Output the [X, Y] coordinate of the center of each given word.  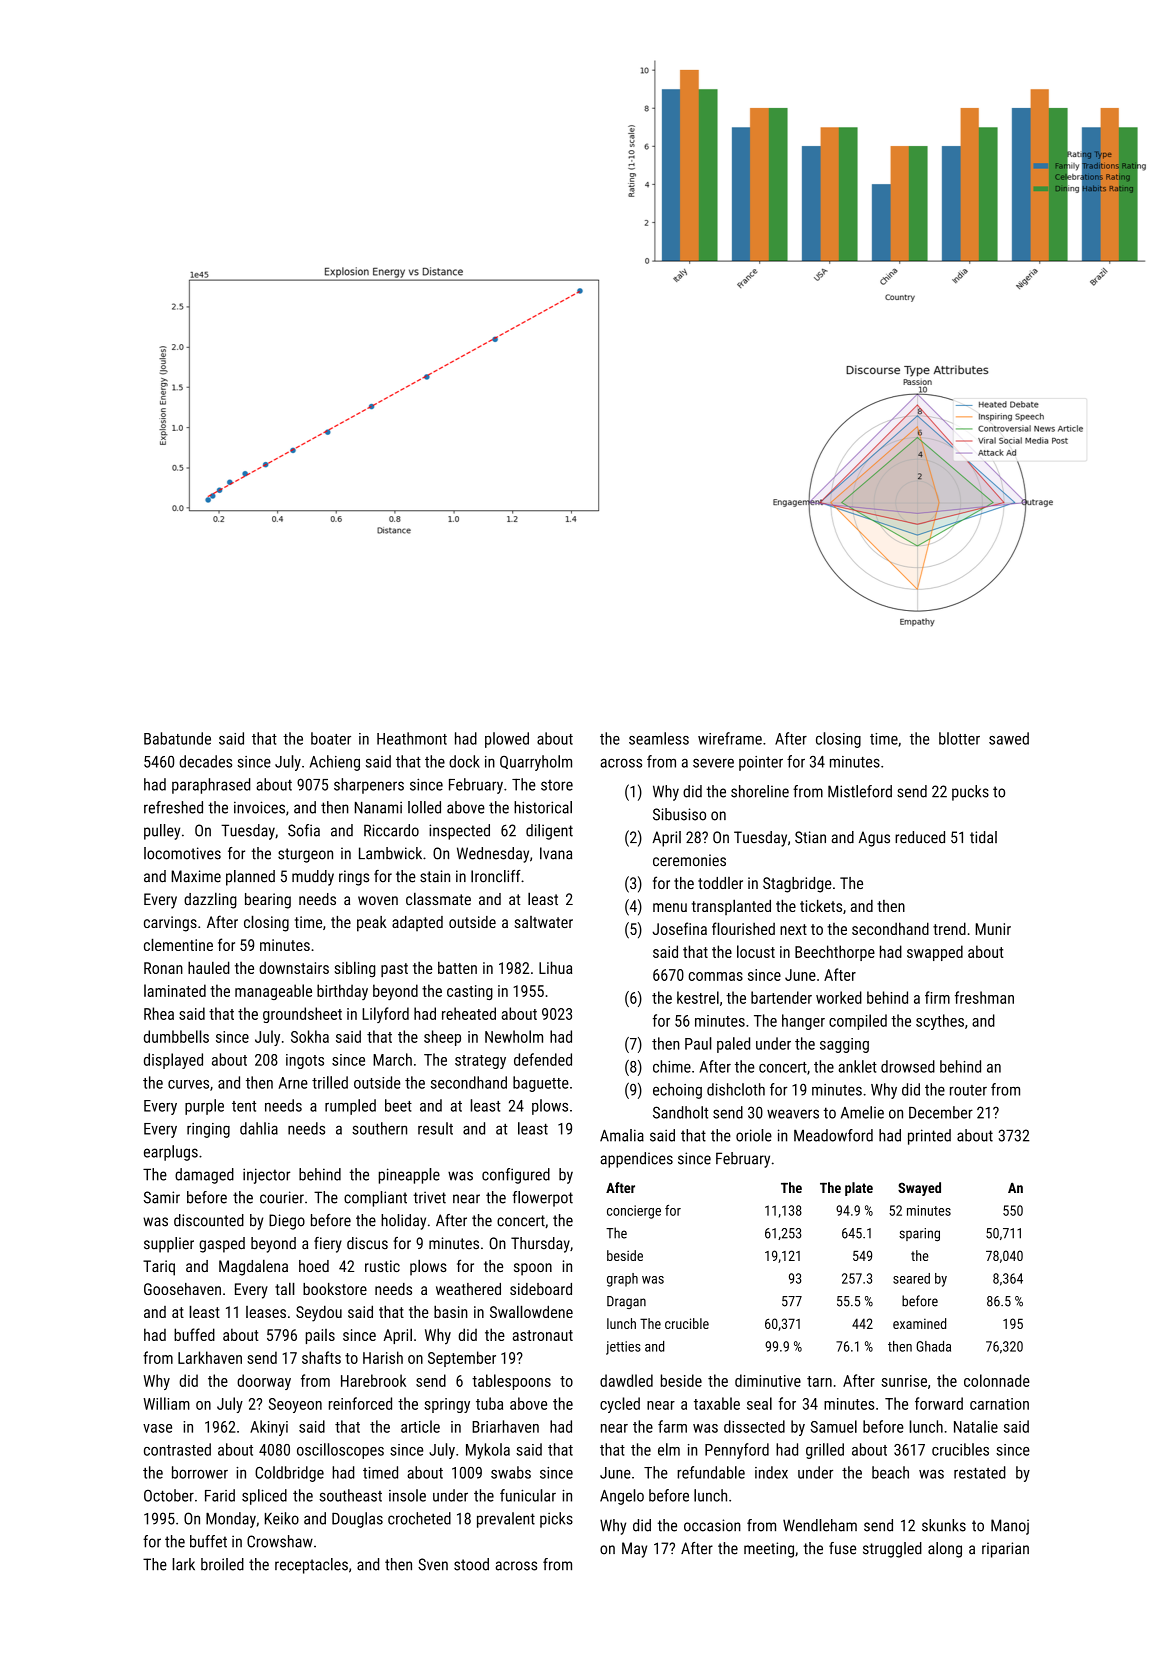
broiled [222, 1564]
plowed [507, 740]
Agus [874, 839]
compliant [375, 1199]
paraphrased [211, 786]
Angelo [622, 1497]
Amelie [862, 1112]
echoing [677, 1091]
